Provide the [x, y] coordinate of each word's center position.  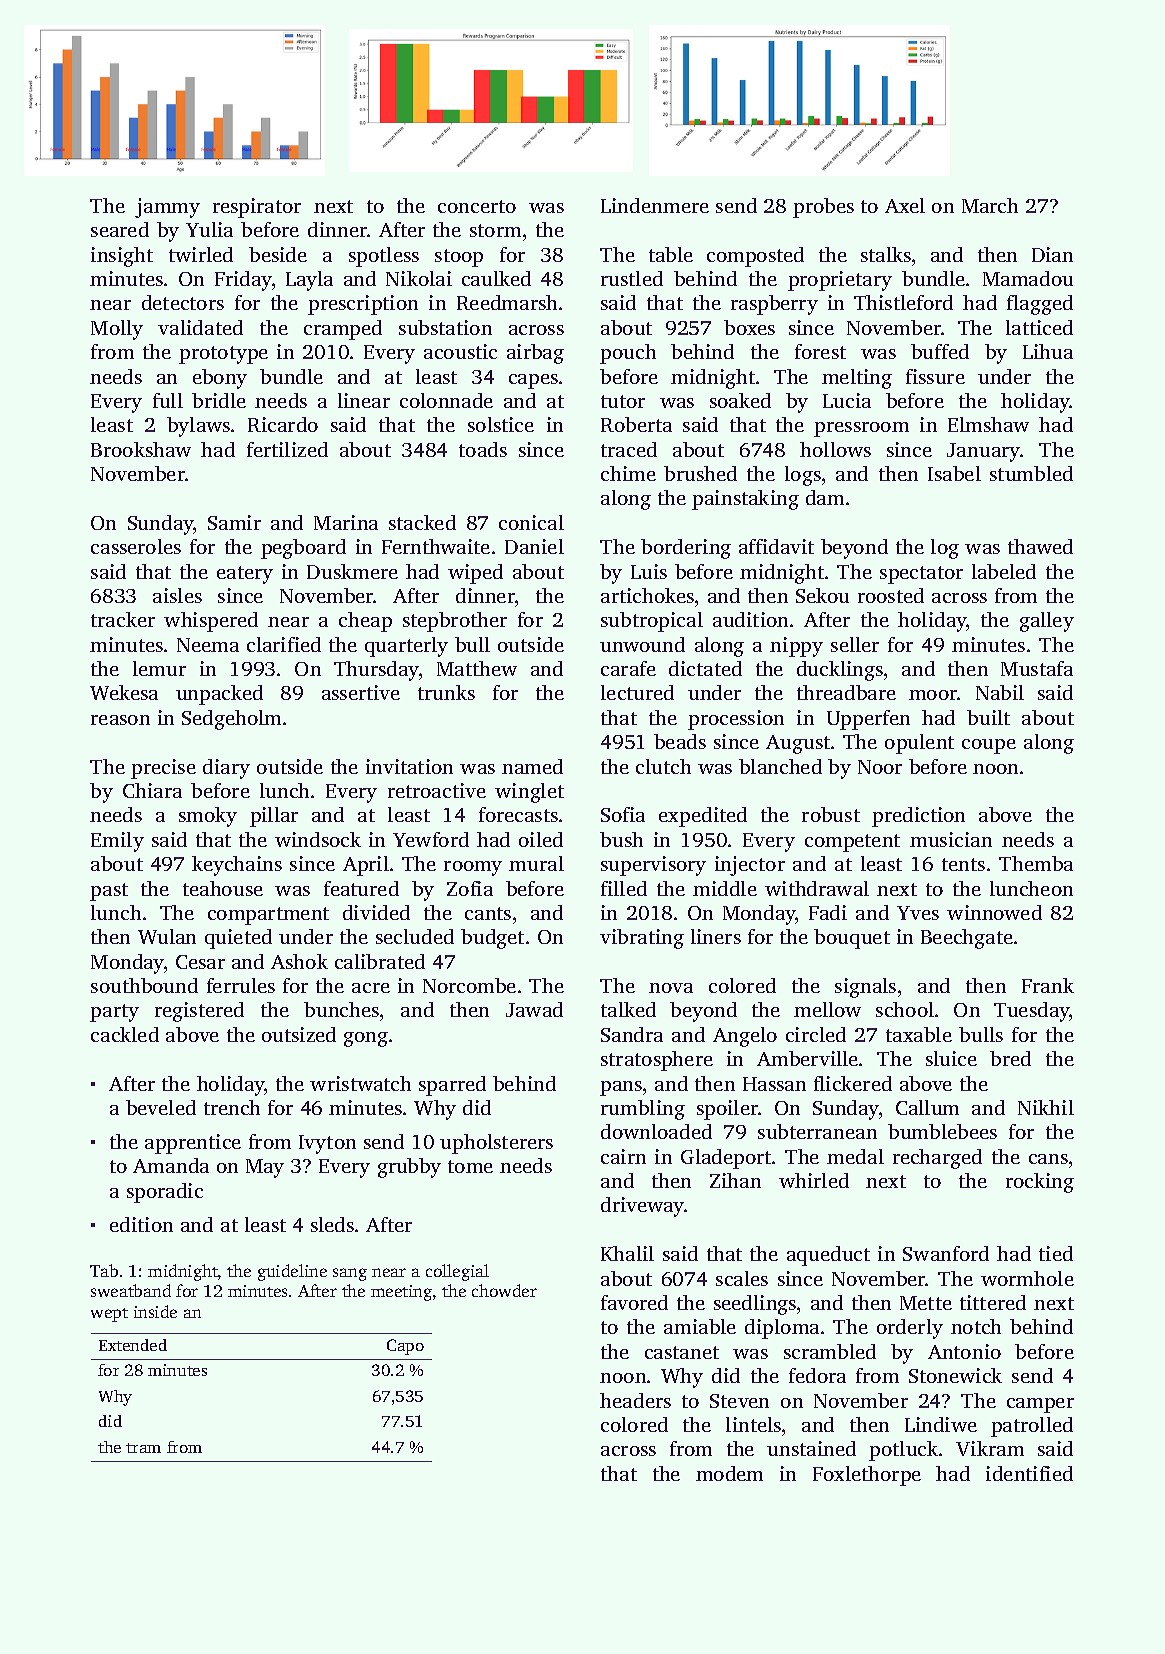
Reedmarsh [507, 302]
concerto [477, 206]
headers [635, 1400]
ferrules [241, 985]
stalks [886, 254]
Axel [905, 205]
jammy [167, 208]
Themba [1036, 863]
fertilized [287, 449]
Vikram [990, 1448]
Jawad [534, 1009]
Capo [405, 1347]
